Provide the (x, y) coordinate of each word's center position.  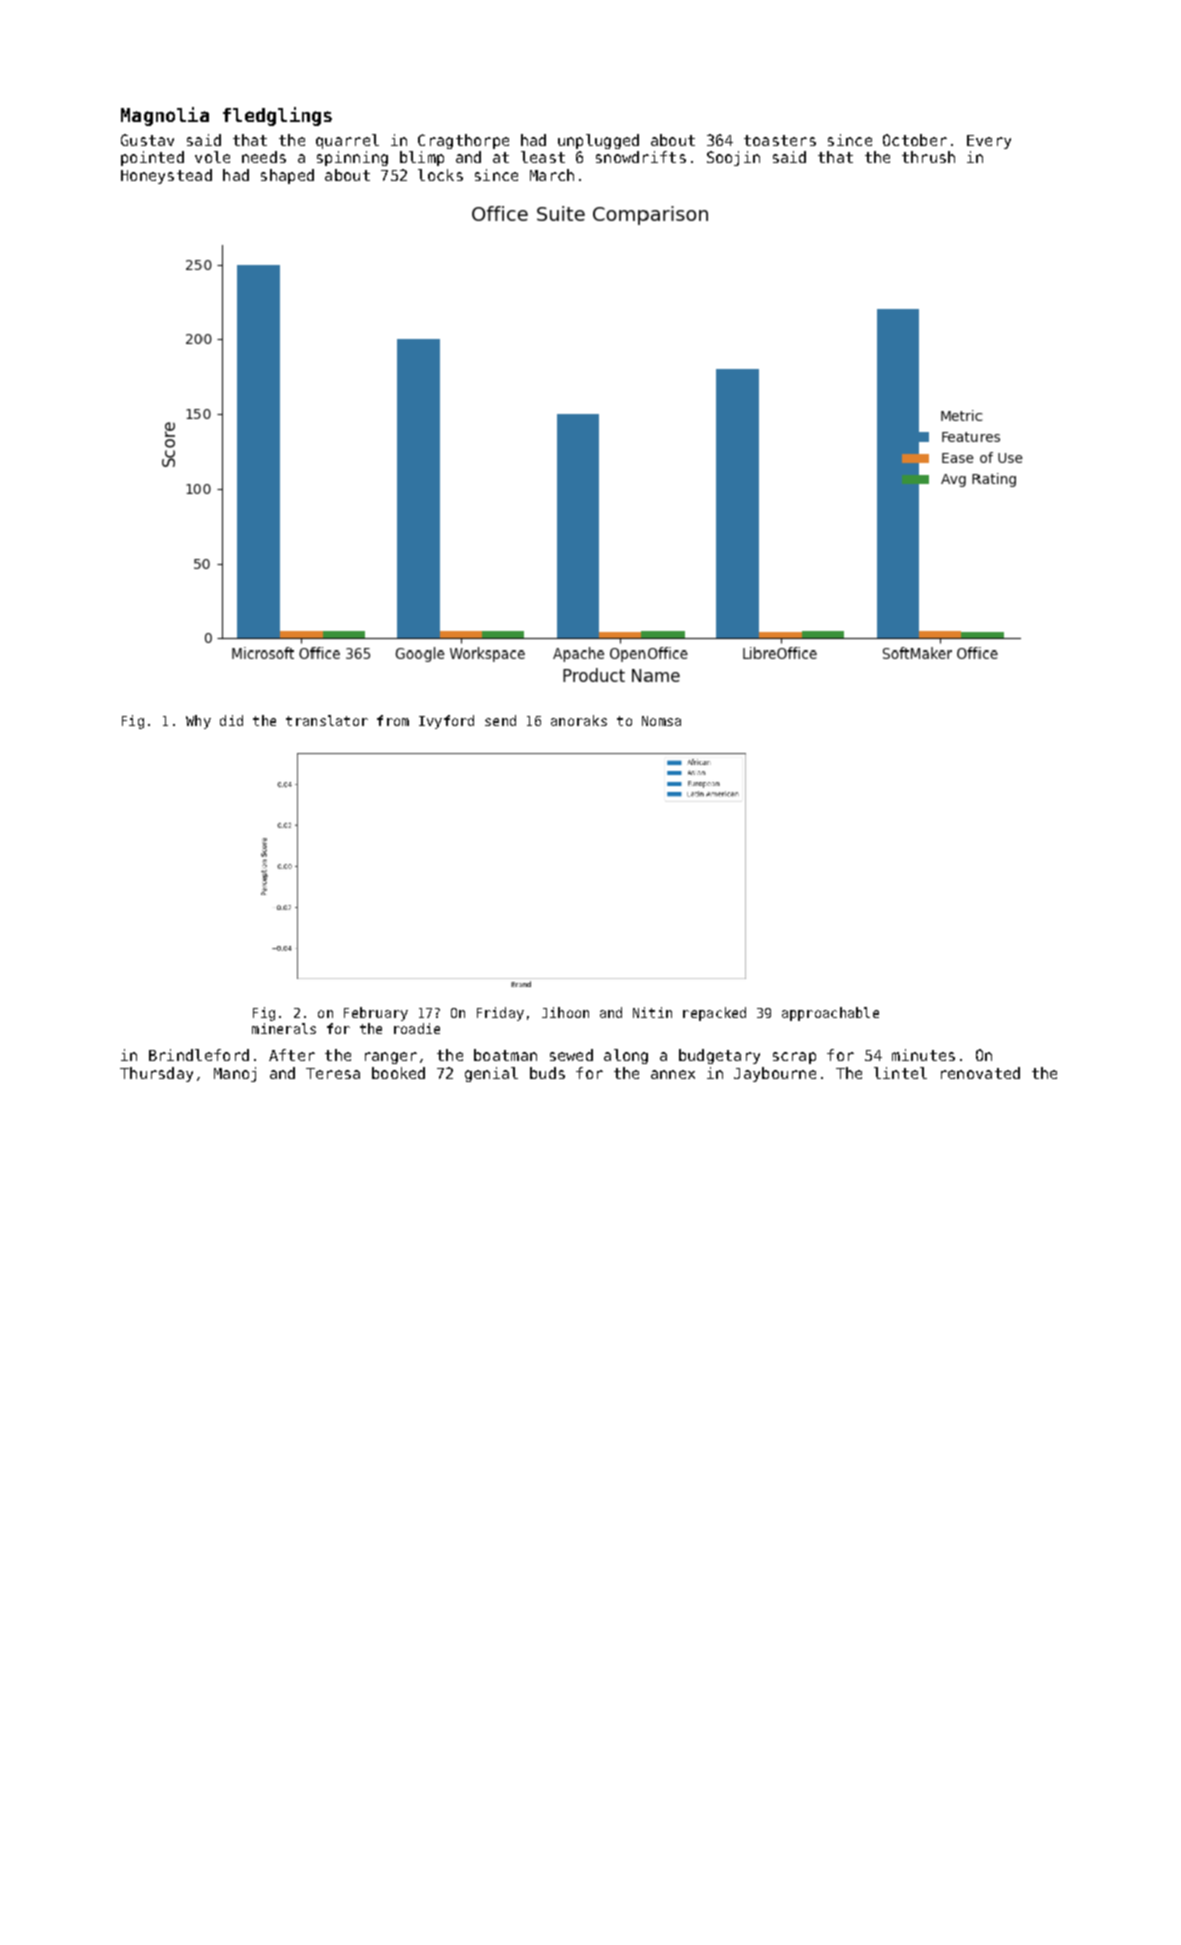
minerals (284, 1028)
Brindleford (199, 1055)
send (500, 720)
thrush (928, 157)
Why (198, 722)
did (231, 720)
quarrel (347, 141)
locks (440, 175)
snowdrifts (641, 157)
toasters (780, 140)
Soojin (733, 158)
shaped (287, 176)
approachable (830, 1014)
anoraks (579, 720)
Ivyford (446, 722)
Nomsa (661, 721)
